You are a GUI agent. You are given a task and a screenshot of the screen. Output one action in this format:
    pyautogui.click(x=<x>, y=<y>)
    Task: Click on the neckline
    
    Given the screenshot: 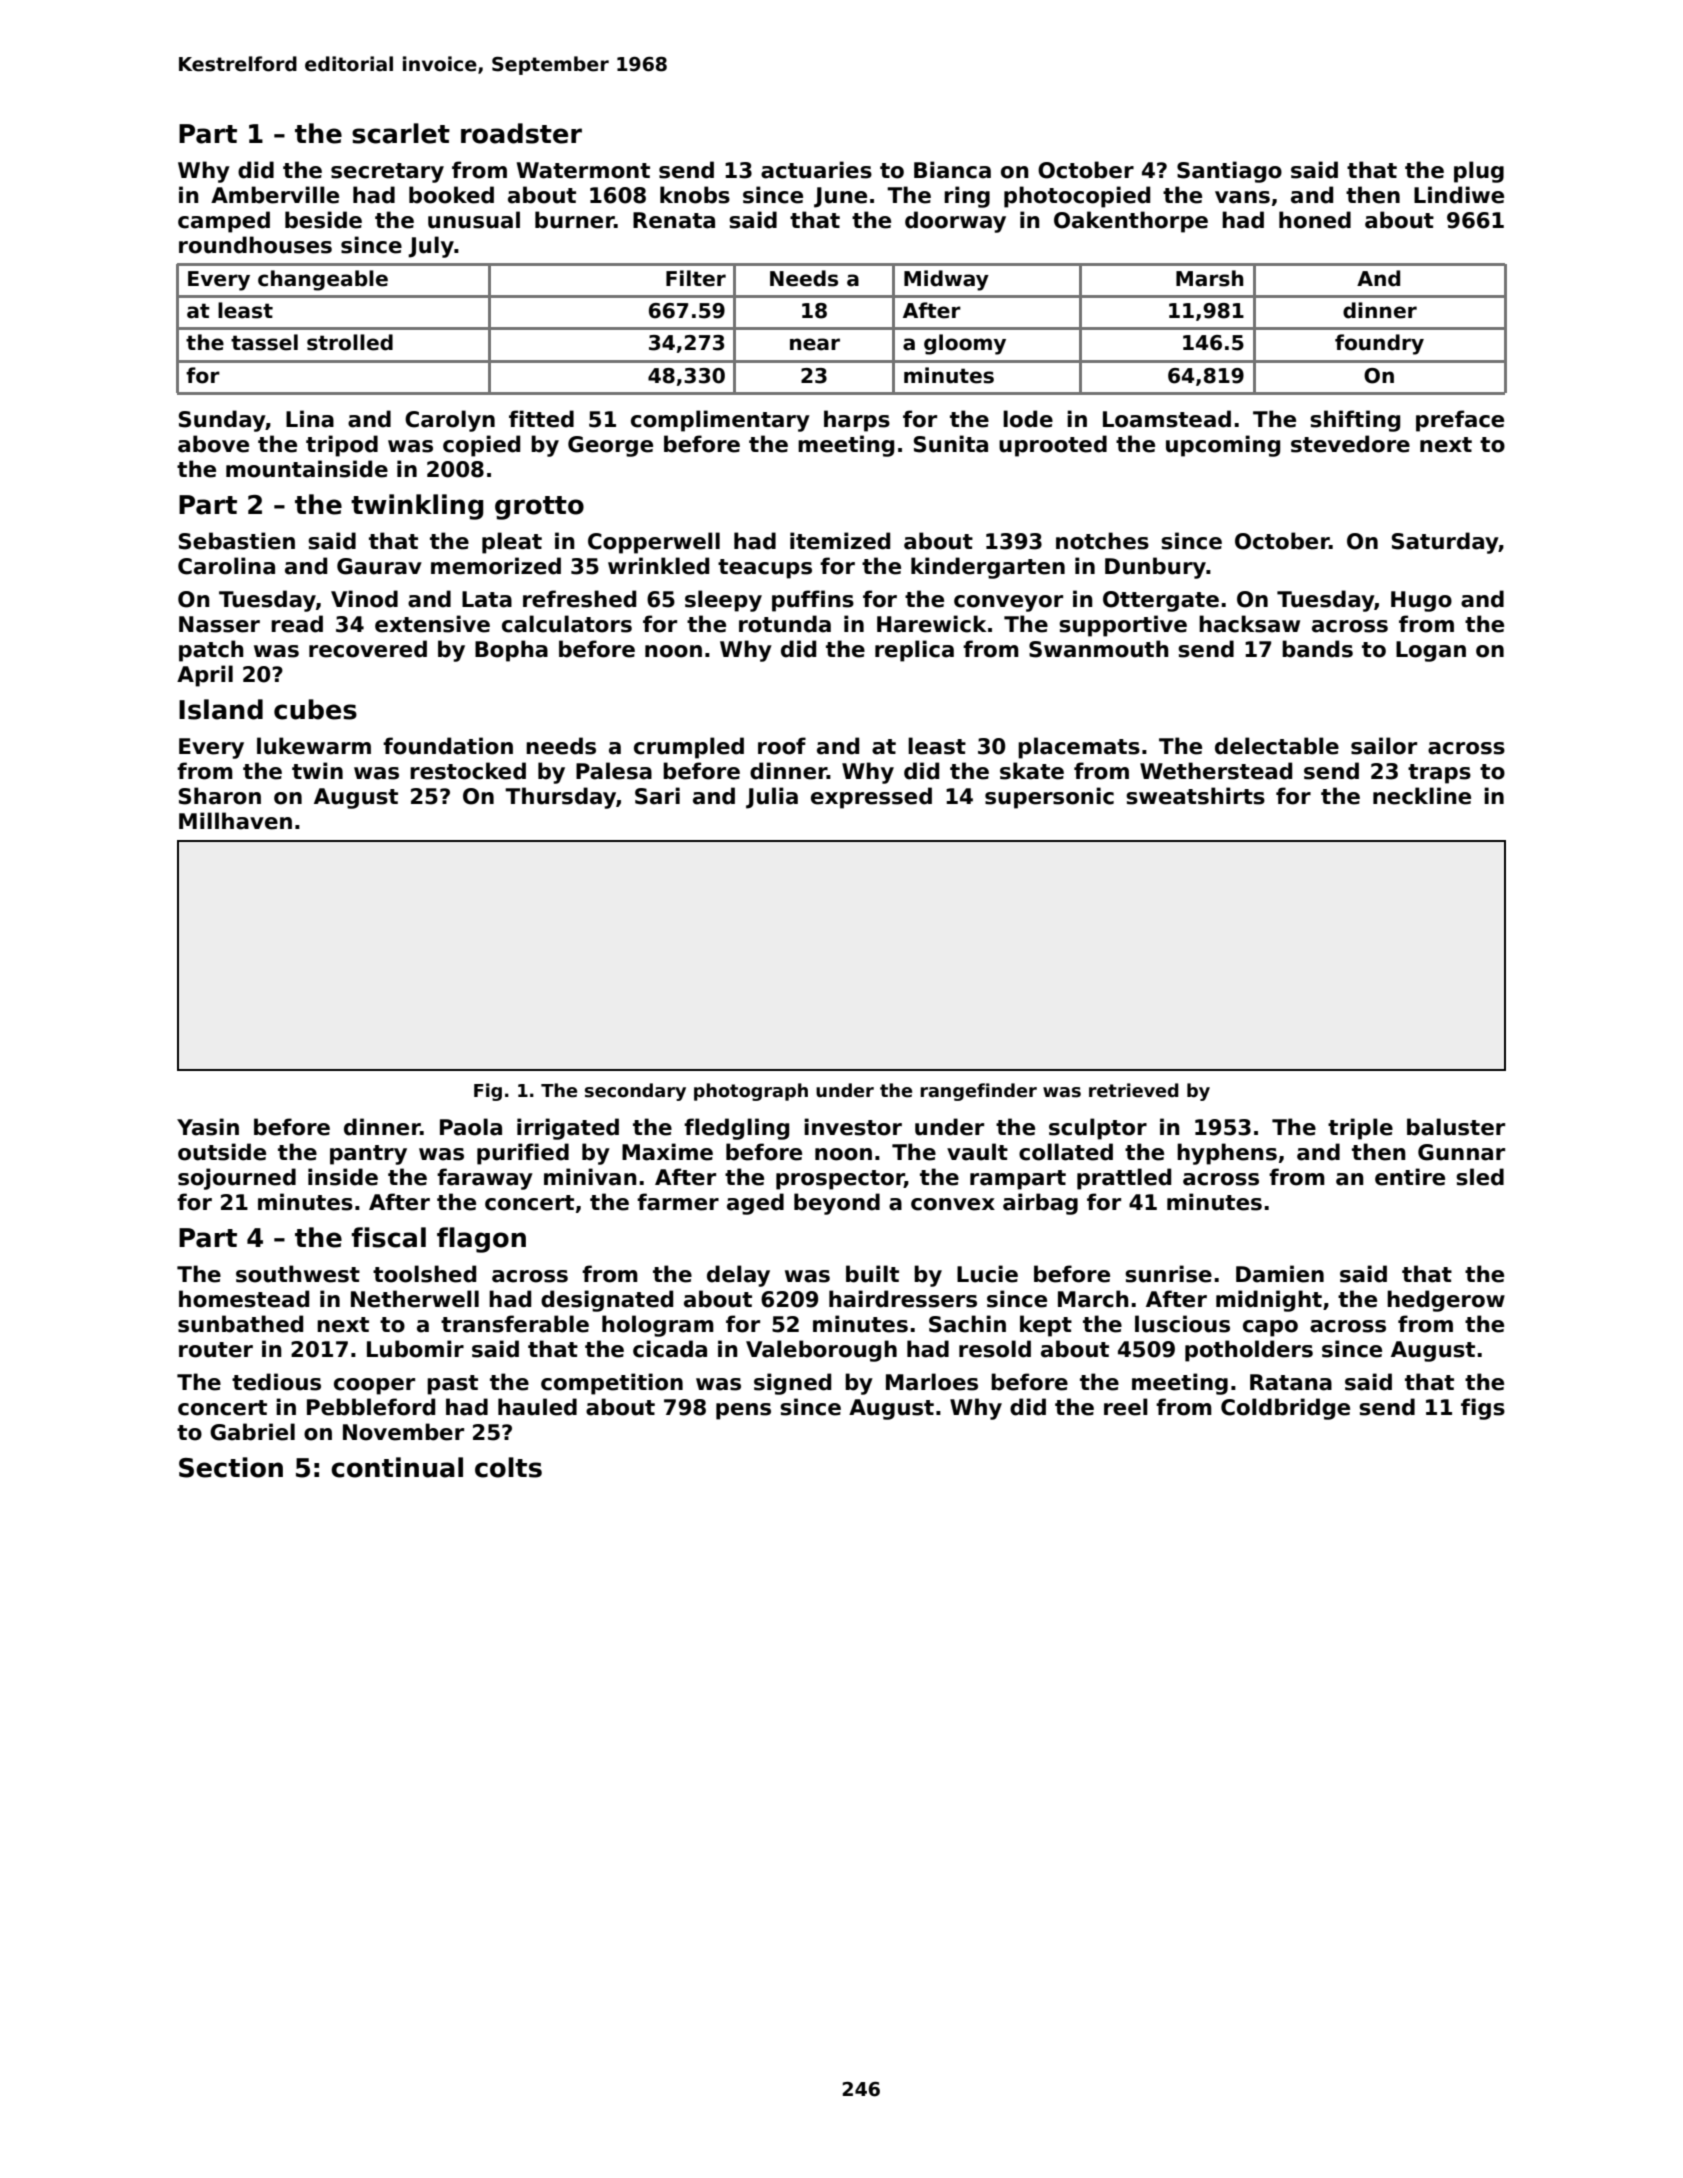 What is the action you would take?
    pyautogui.click(x=1422, y=796)
